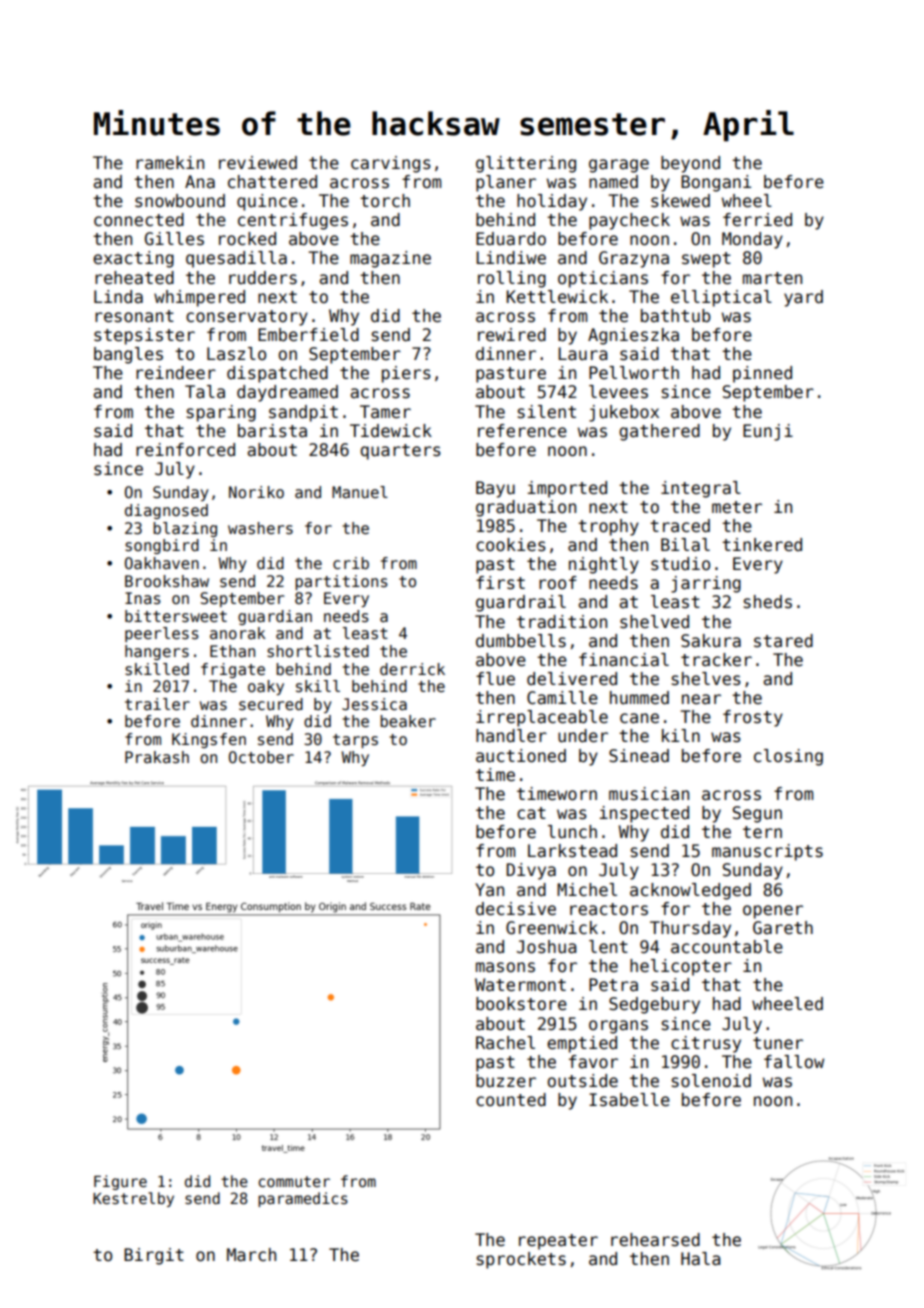 The image size is (924, 1308). I want to click on Kingsfen, so click(209, 740).
